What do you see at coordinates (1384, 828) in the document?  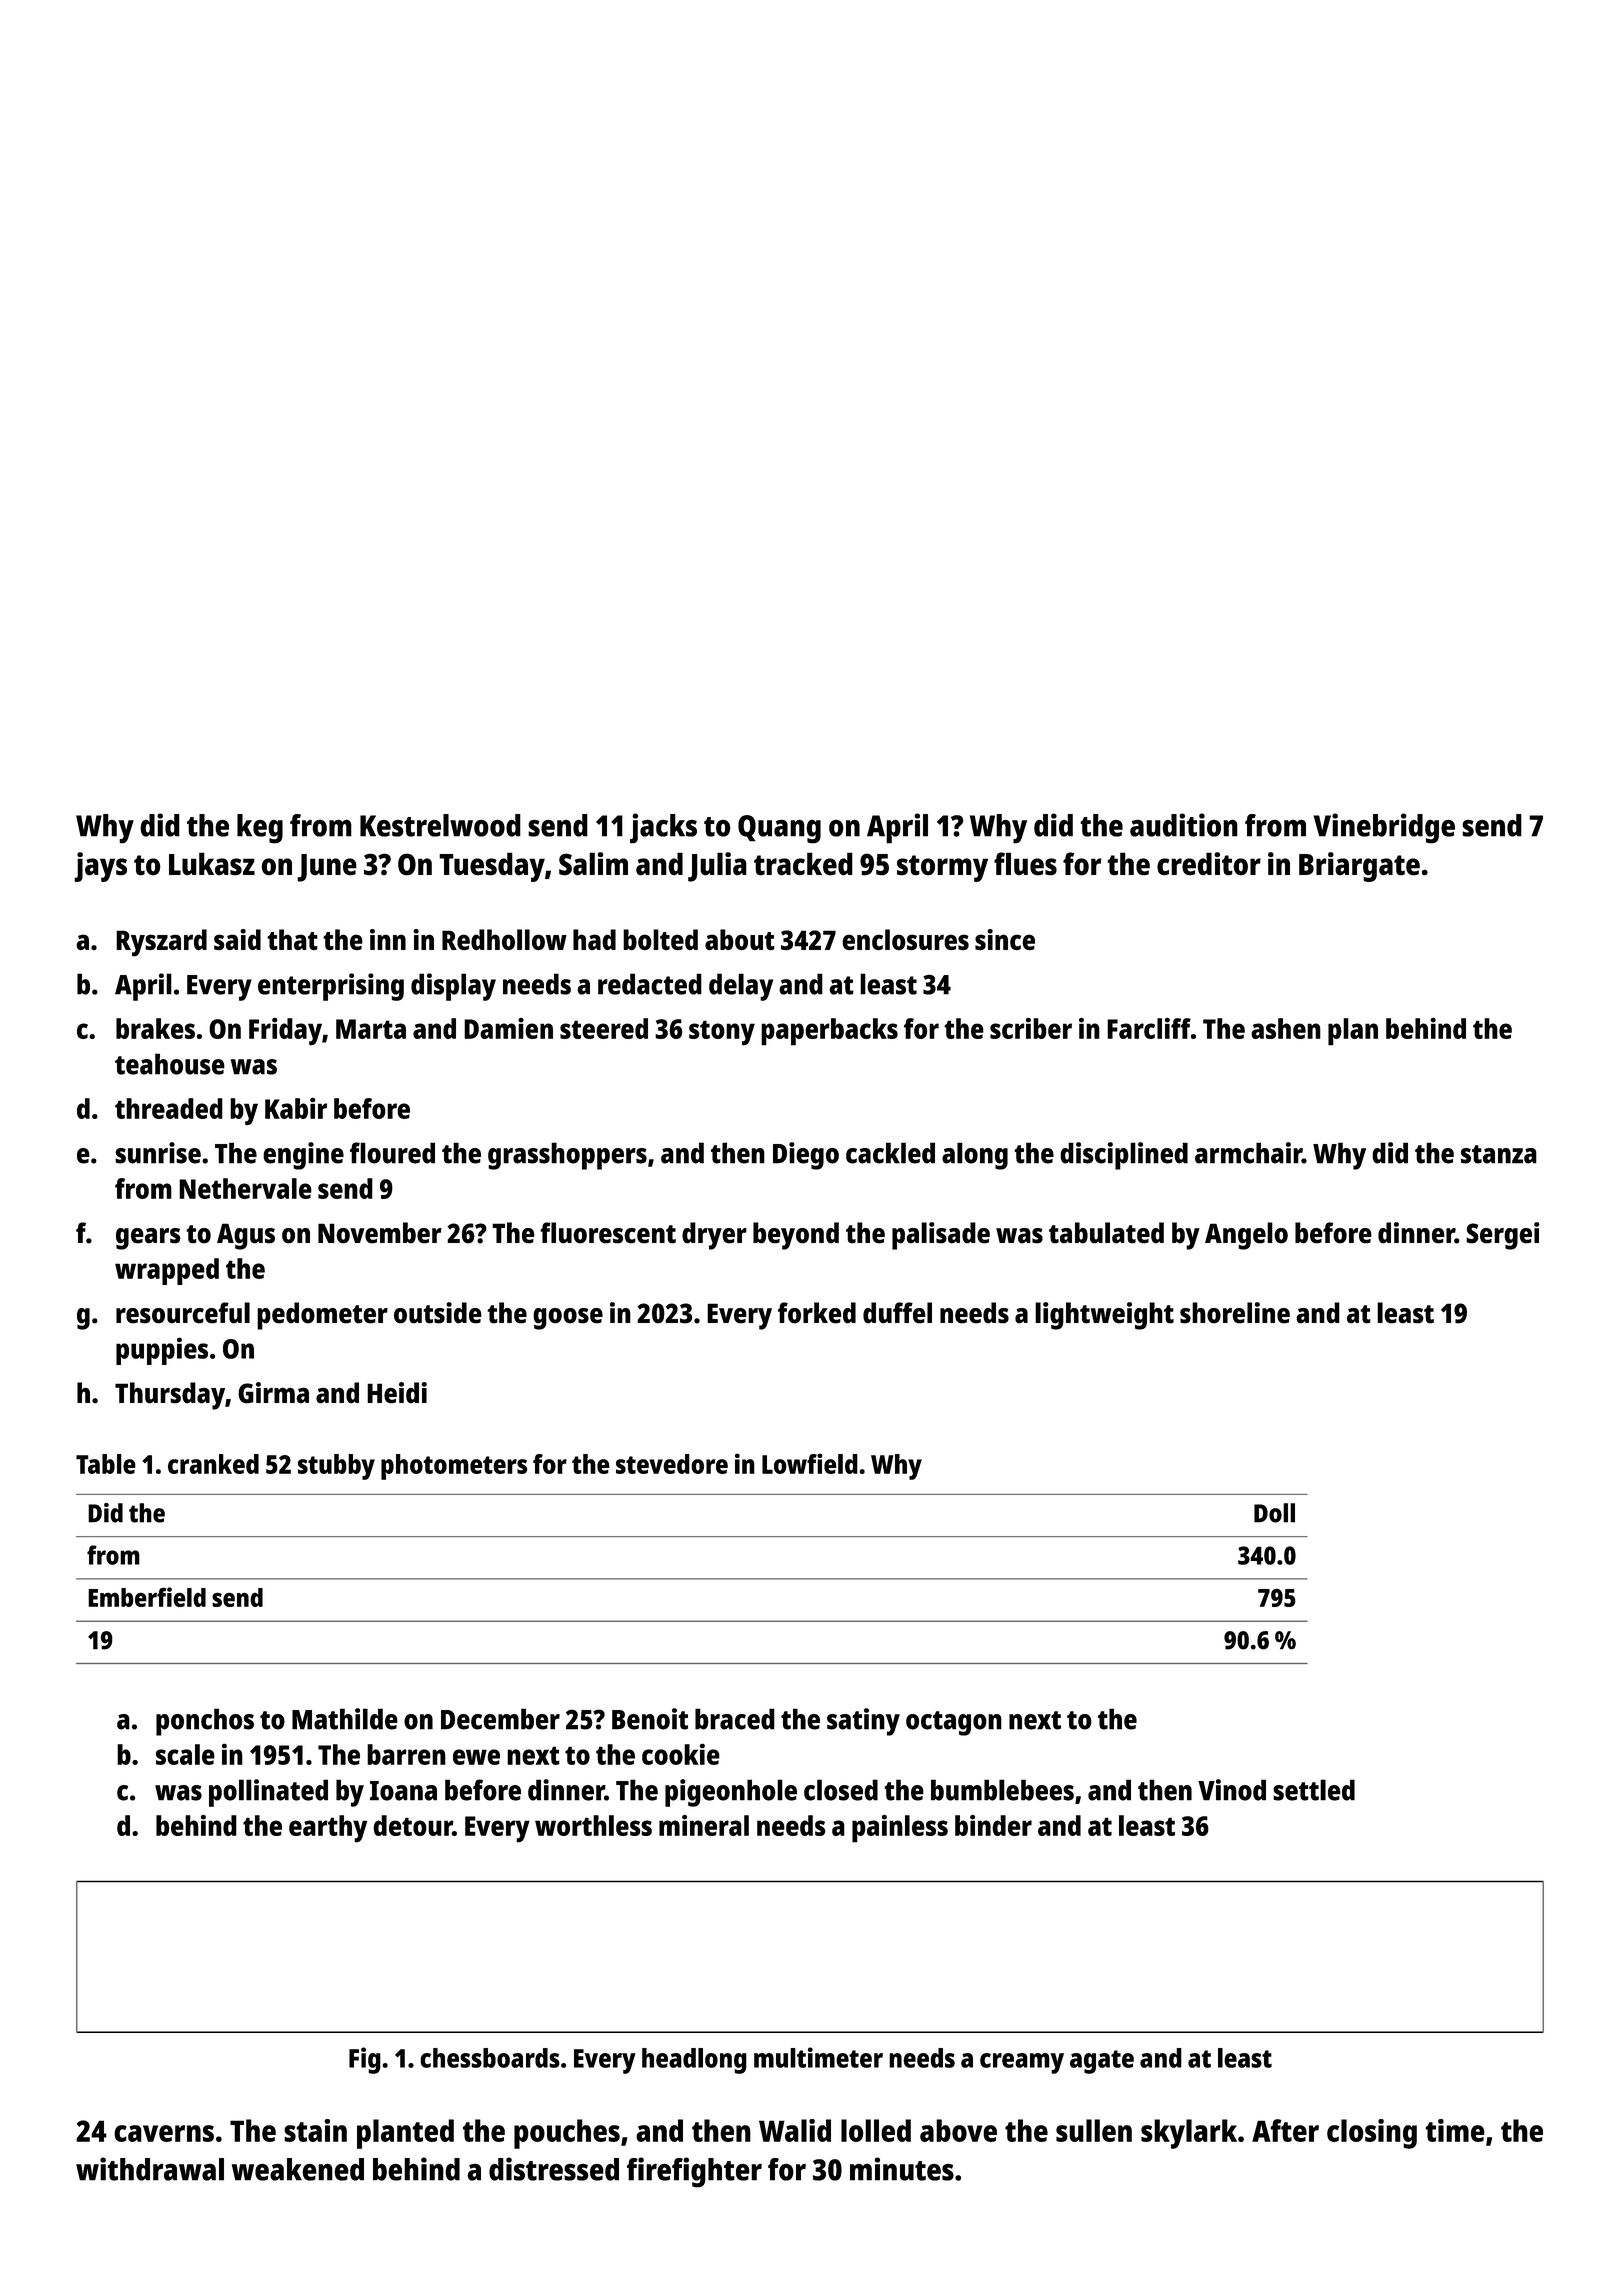 I see `Vinebridge` at bounding box center [1384, 828].
